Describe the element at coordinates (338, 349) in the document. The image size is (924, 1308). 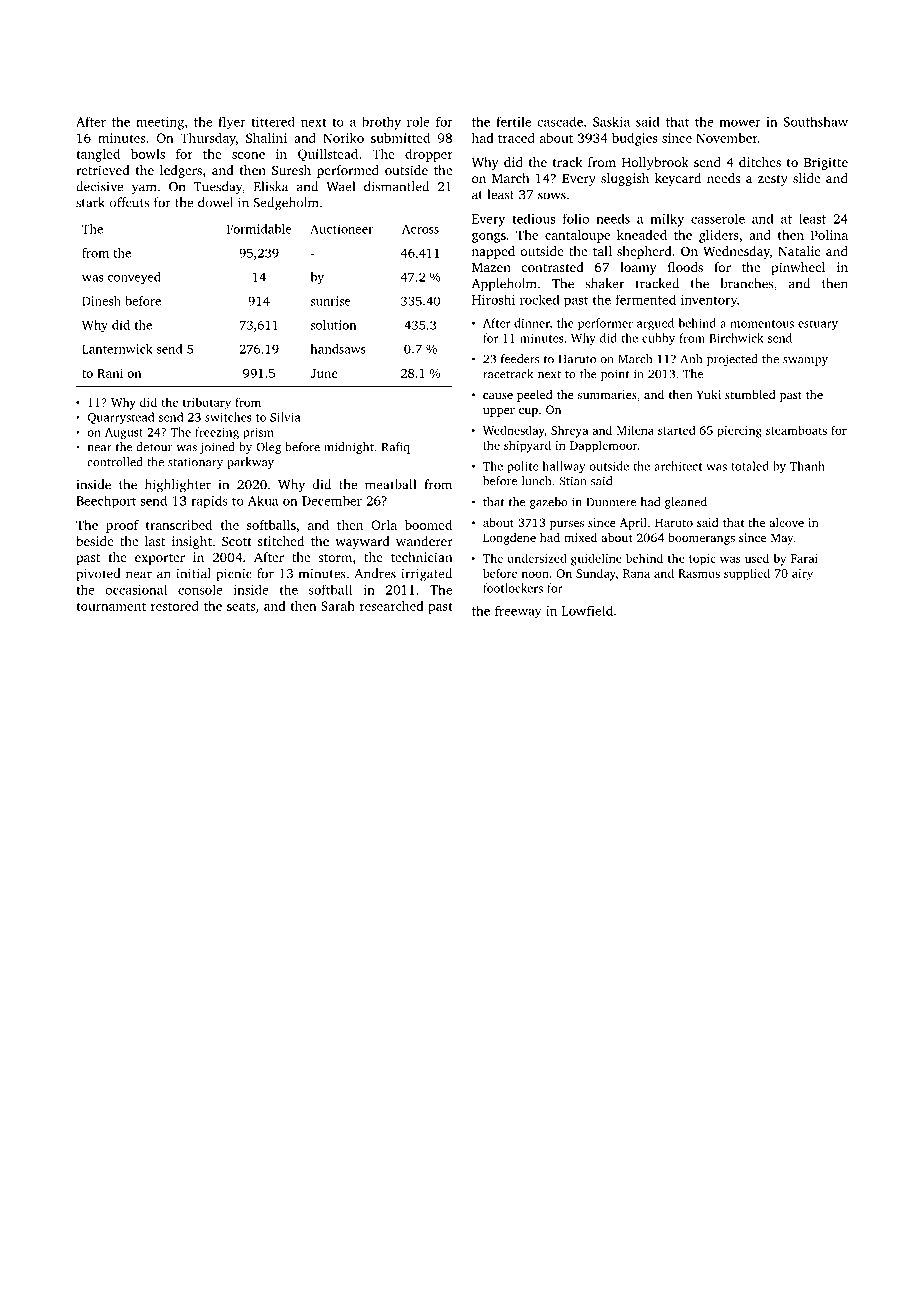
I see `handsaws` at that location.
